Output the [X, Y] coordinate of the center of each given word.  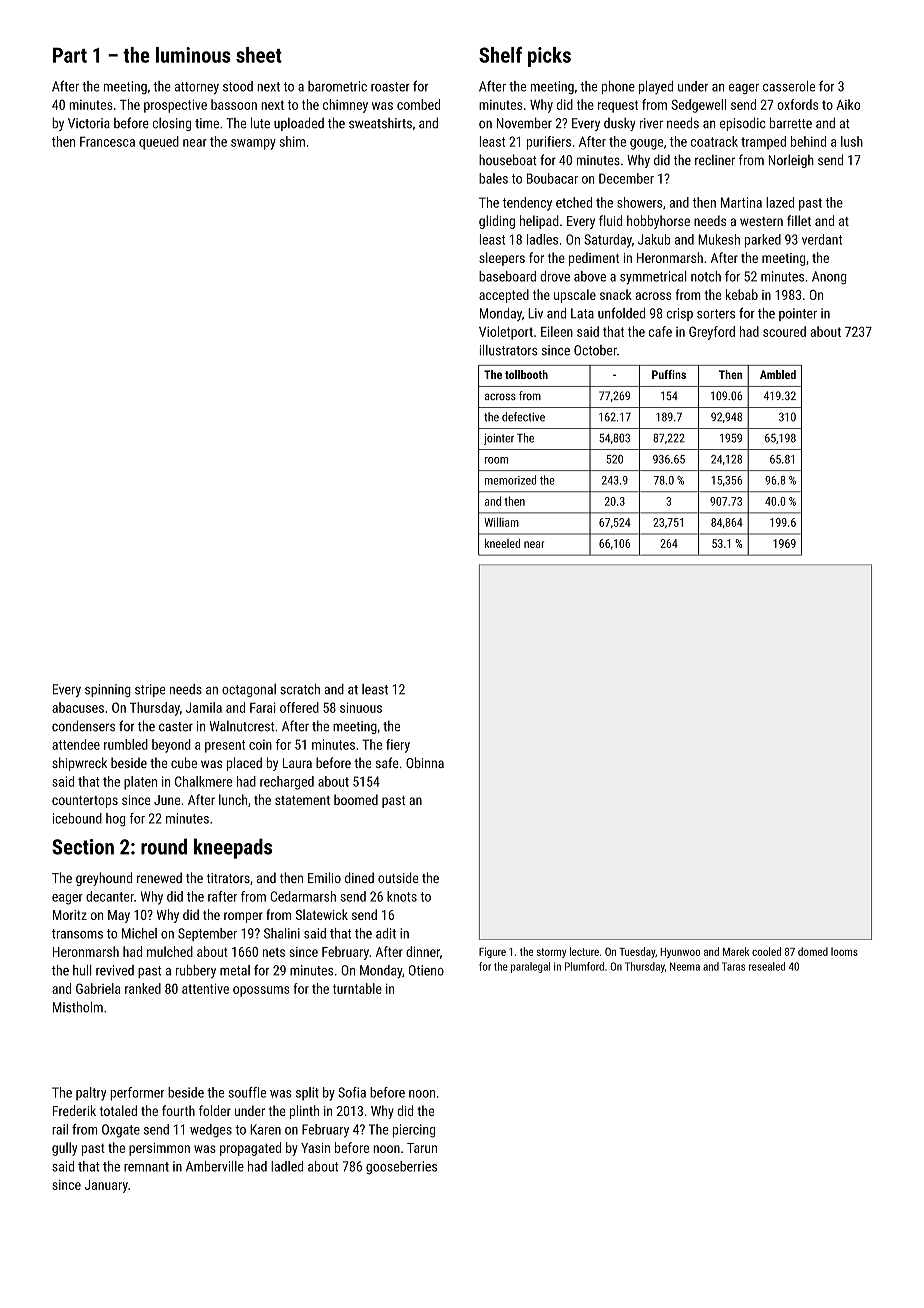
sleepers [502, 259]
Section [83, 847]
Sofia [352, 1092]
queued [159, 143]
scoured [784, 331]
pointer [798, 314]
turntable [357, 988]
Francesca [107, 141]
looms [844, 951]
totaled [118, 1110]
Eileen [557, 331]
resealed [767, 966]
